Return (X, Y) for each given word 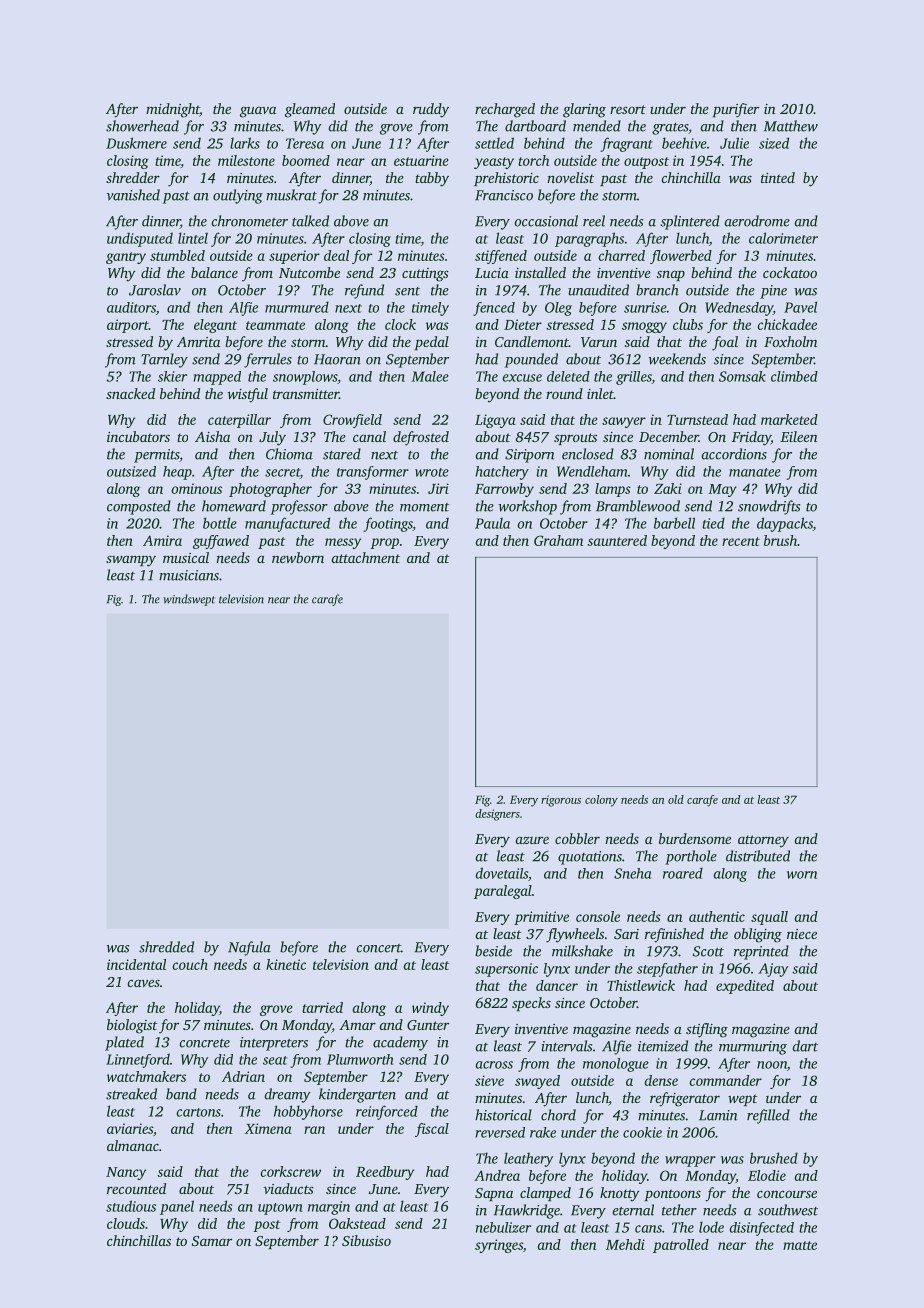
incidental (136, 964)
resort (628, 109)
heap (177, 473)
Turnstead (697, 419)
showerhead (142, 126)
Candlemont (532, 341)
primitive (541, 918)
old (676, 799)
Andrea (497, 1175)
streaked (131, 1094)
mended (597, 126)
